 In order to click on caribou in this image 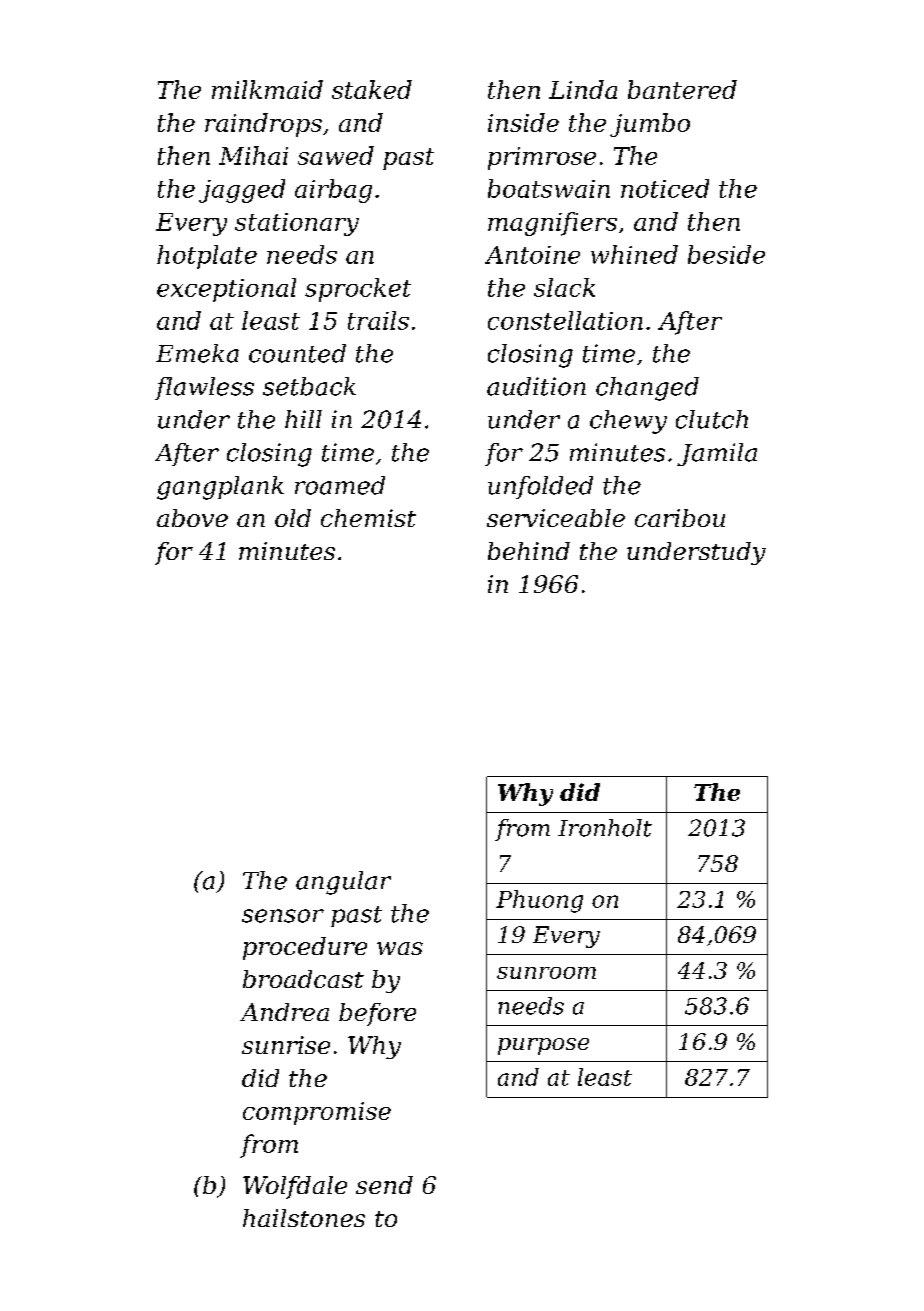, I will do `click(680, 518)`.
